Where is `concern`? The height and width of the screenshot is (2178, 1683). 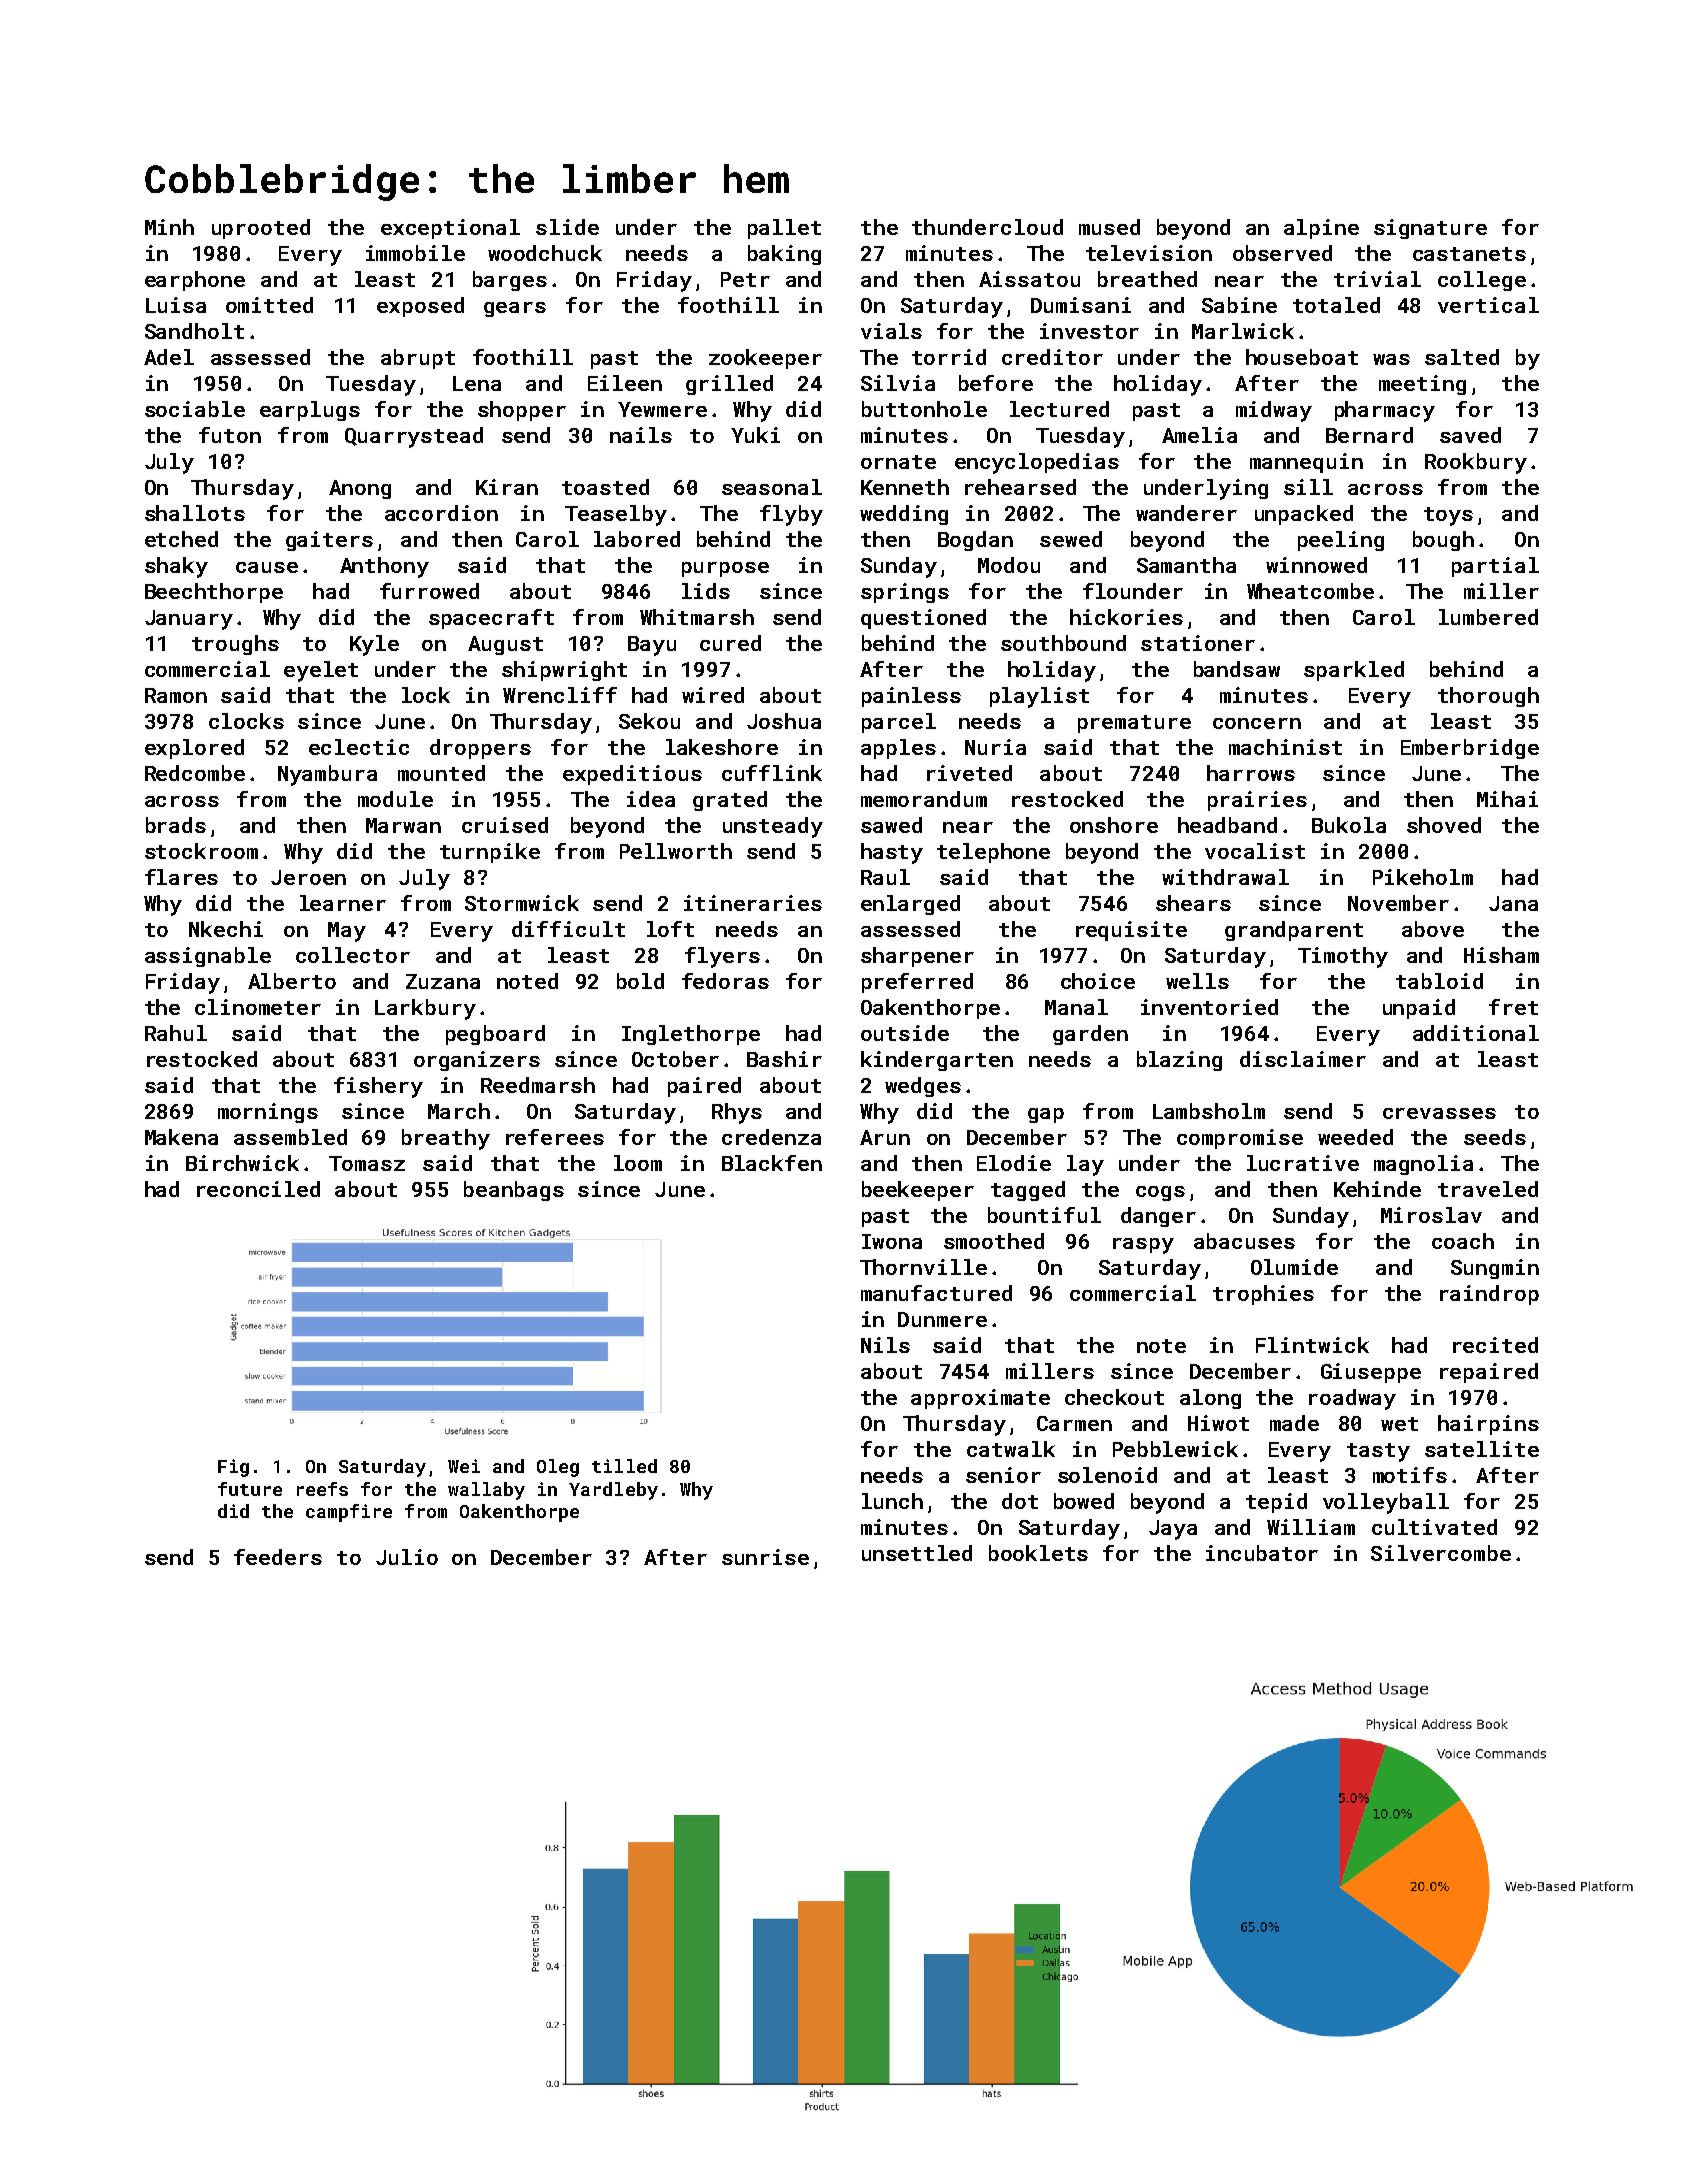 concern is located at coordinates (1257, 723).
